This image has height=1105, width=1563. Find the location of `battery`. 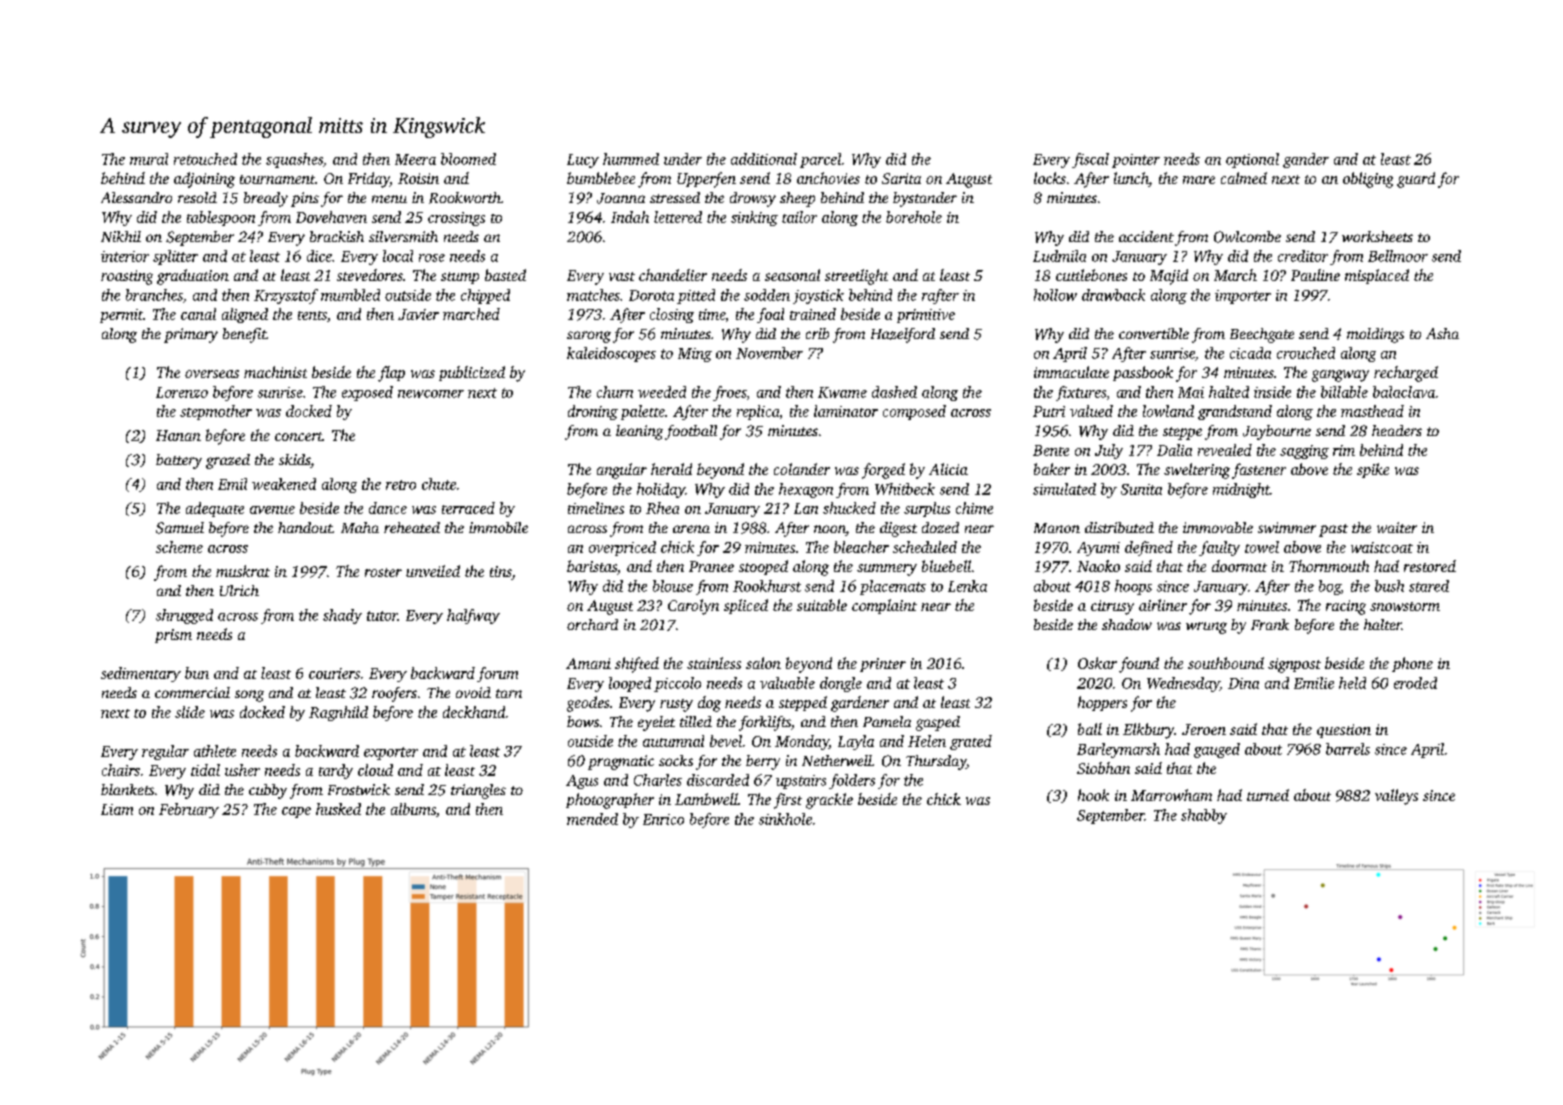

battery is located at coordinates (179, 461).
